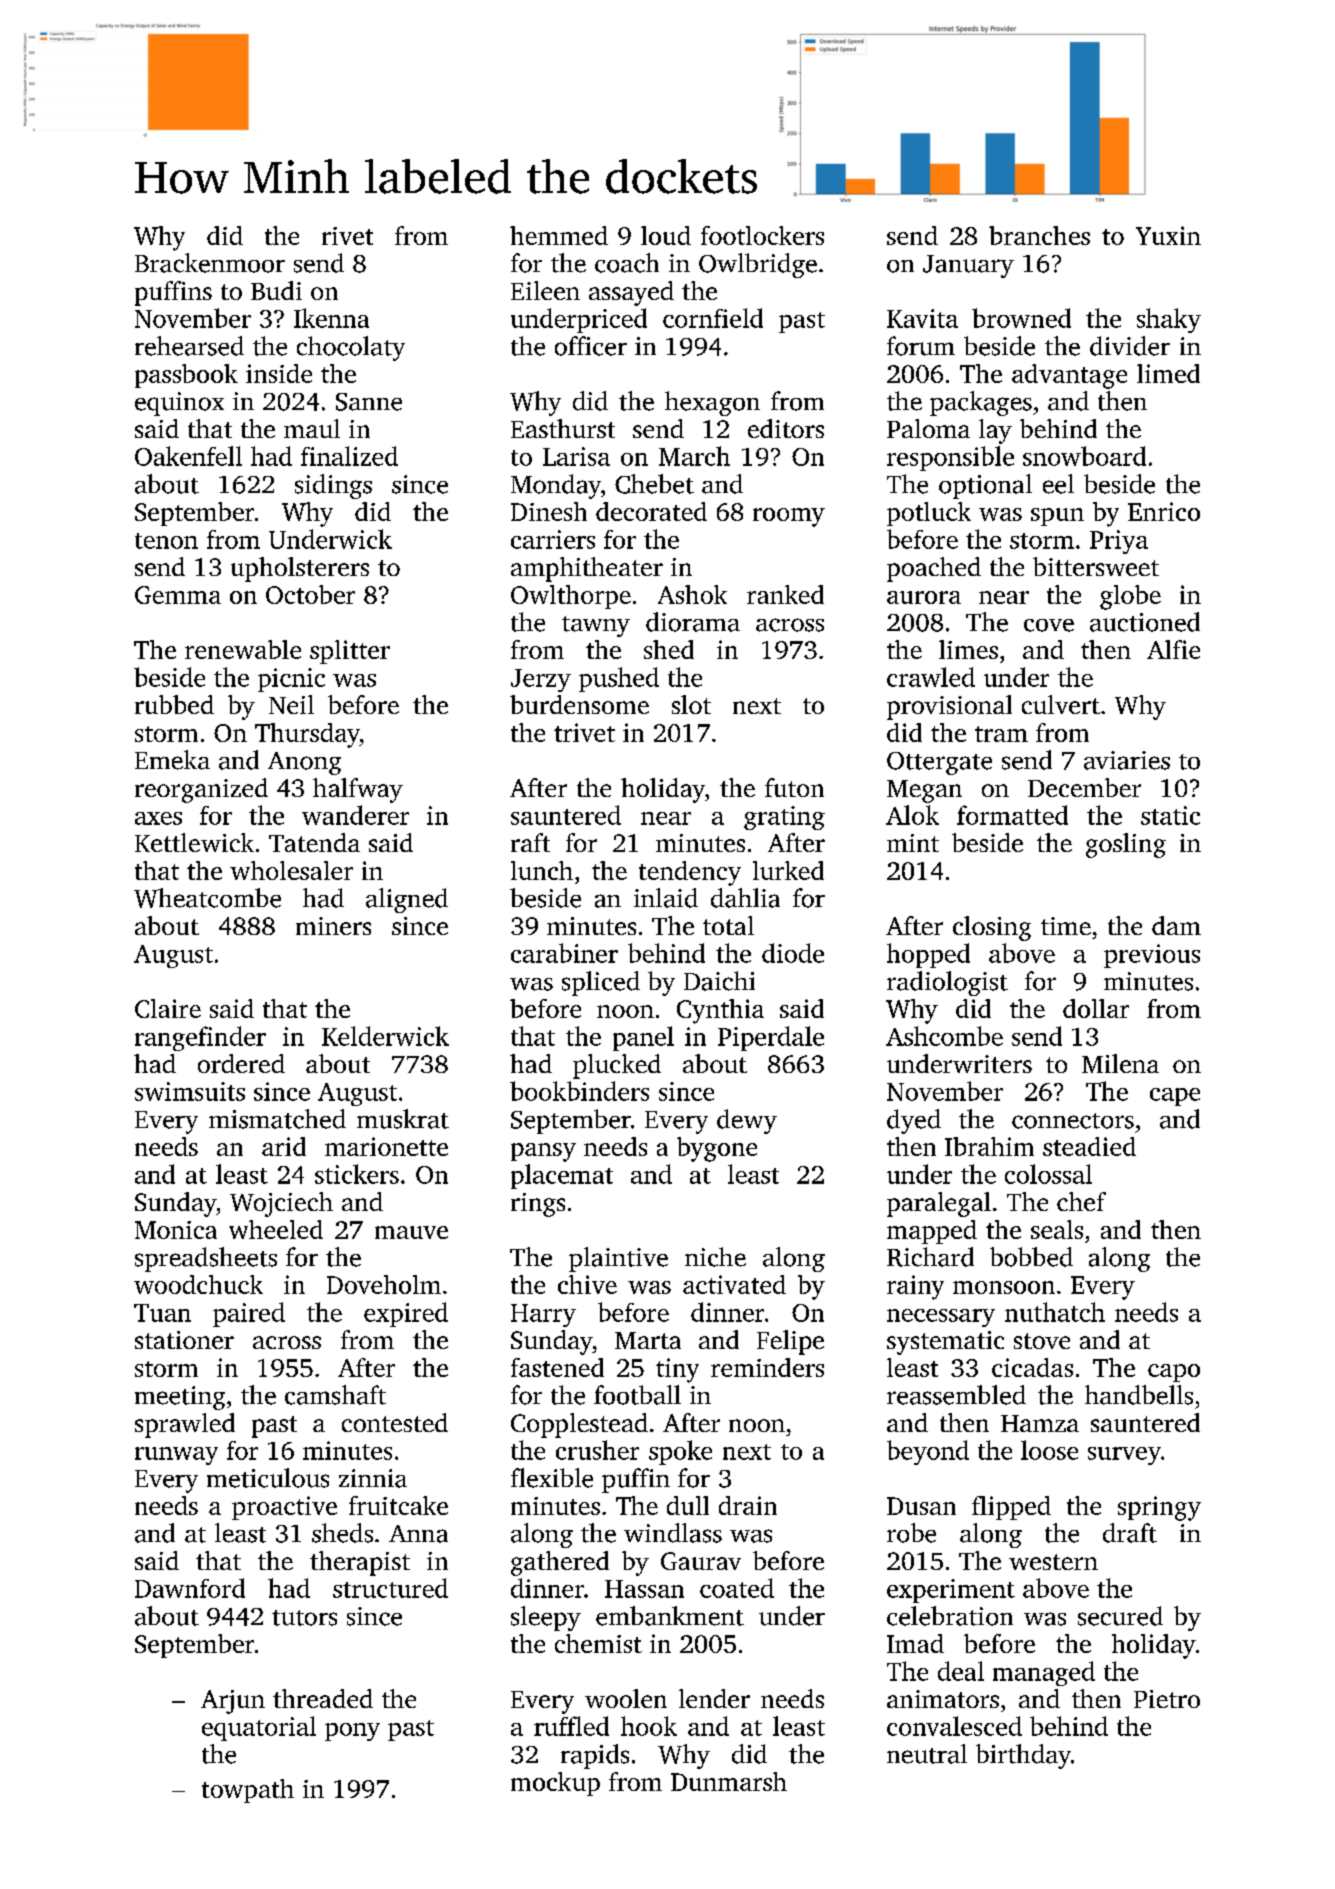  Describe the element at coordinates (1159, 1508) in the screenshot. I see `springy` at that location.
